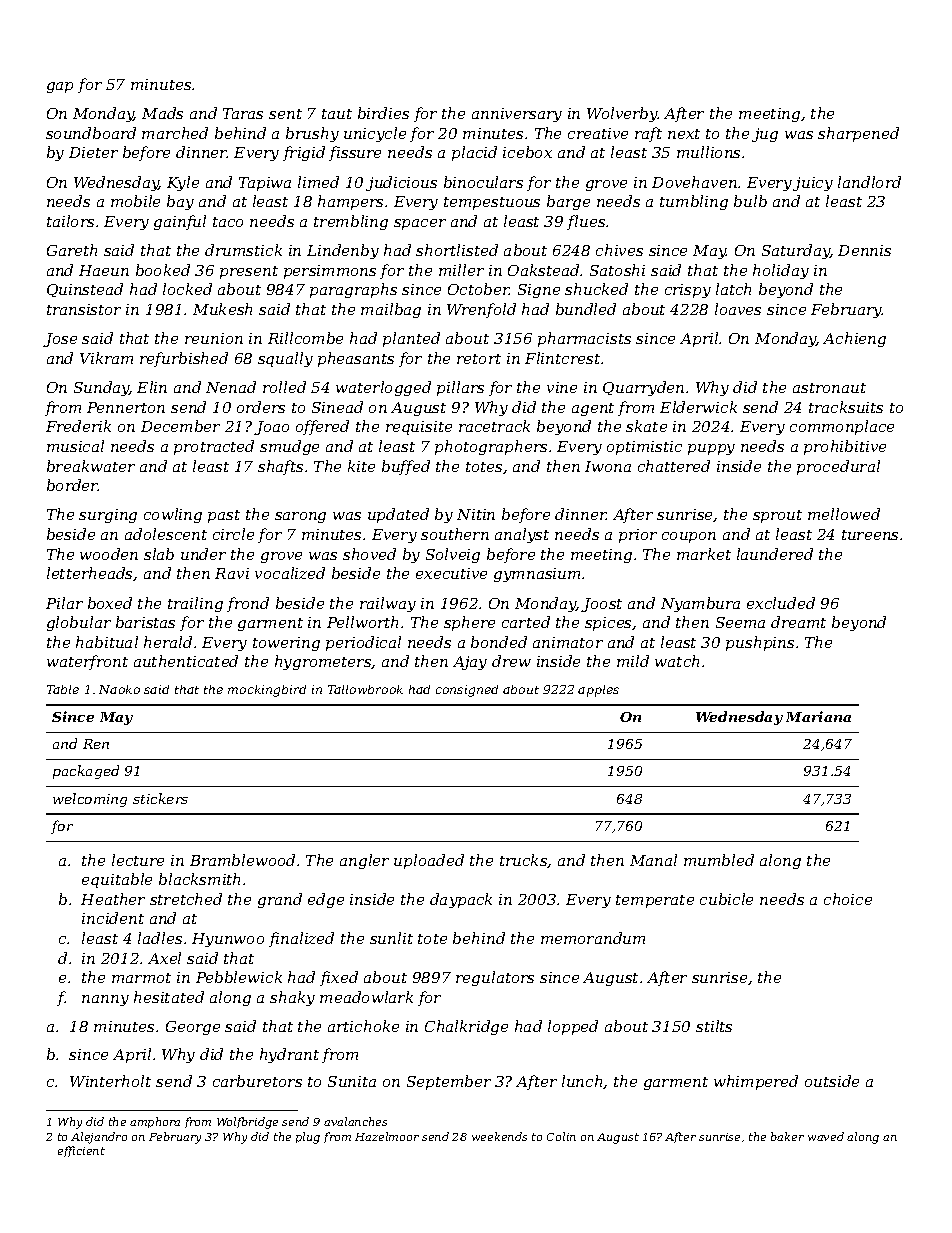 The image size is (952, 1233). Describe the element at coordinates (848, 899) in the image. I see `choice` at that location.
